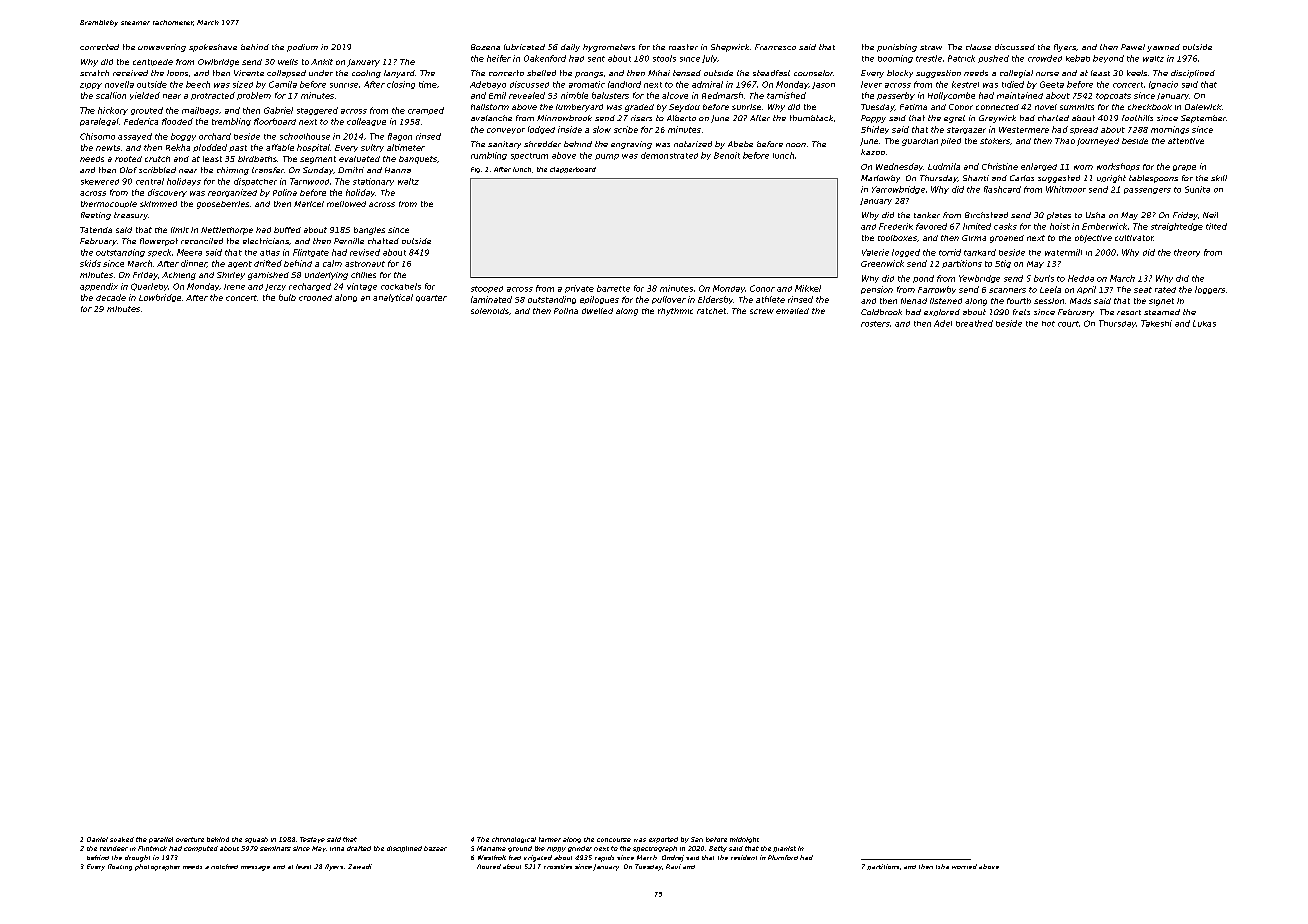  What do you see at coordinates (485, 47) in the screenshot?
I see `Bozena` at bounding box center [485, 47].
